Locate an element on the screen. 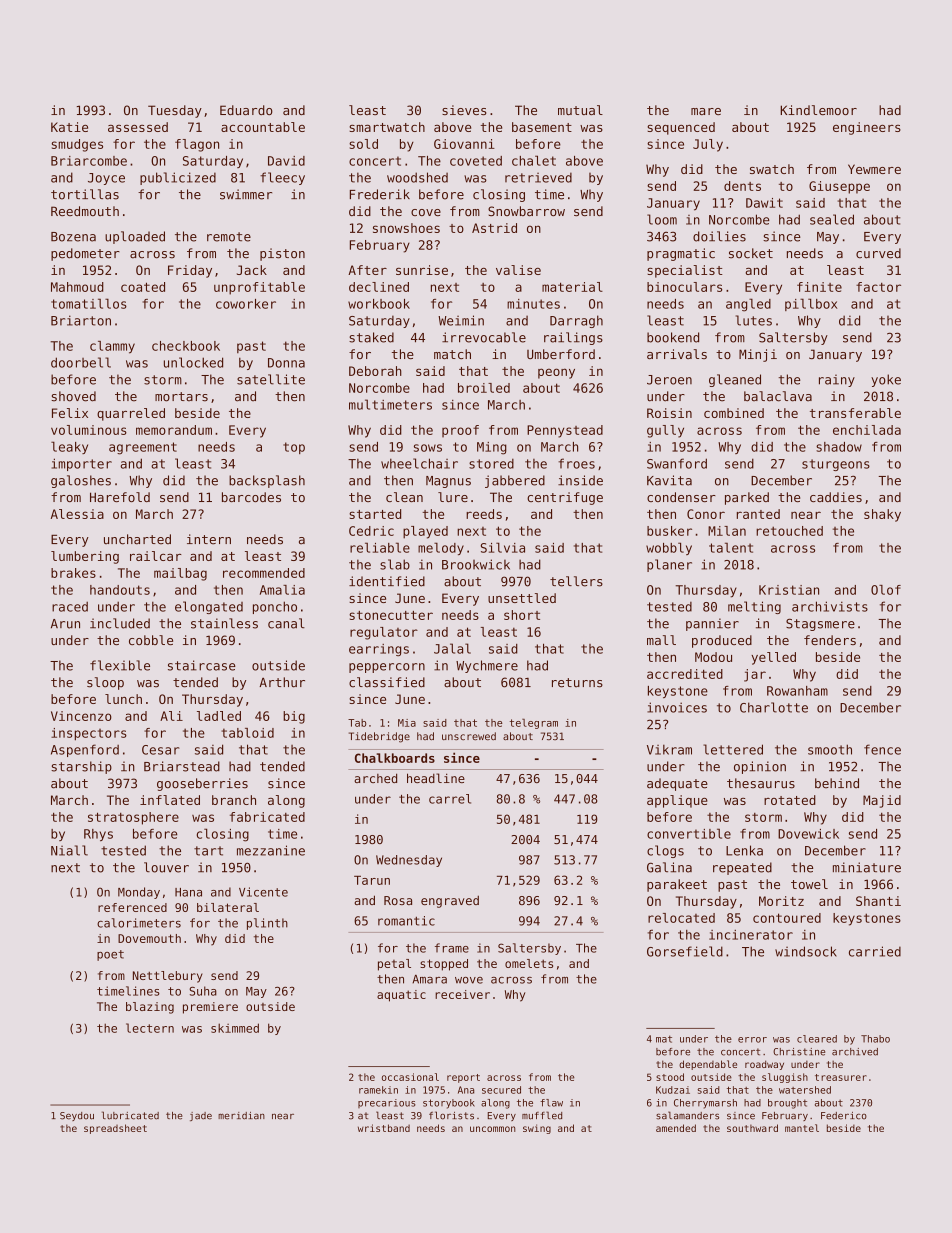 The height and width of the screenshot is (1233, 952). match is located at coordinates (452, 354).
